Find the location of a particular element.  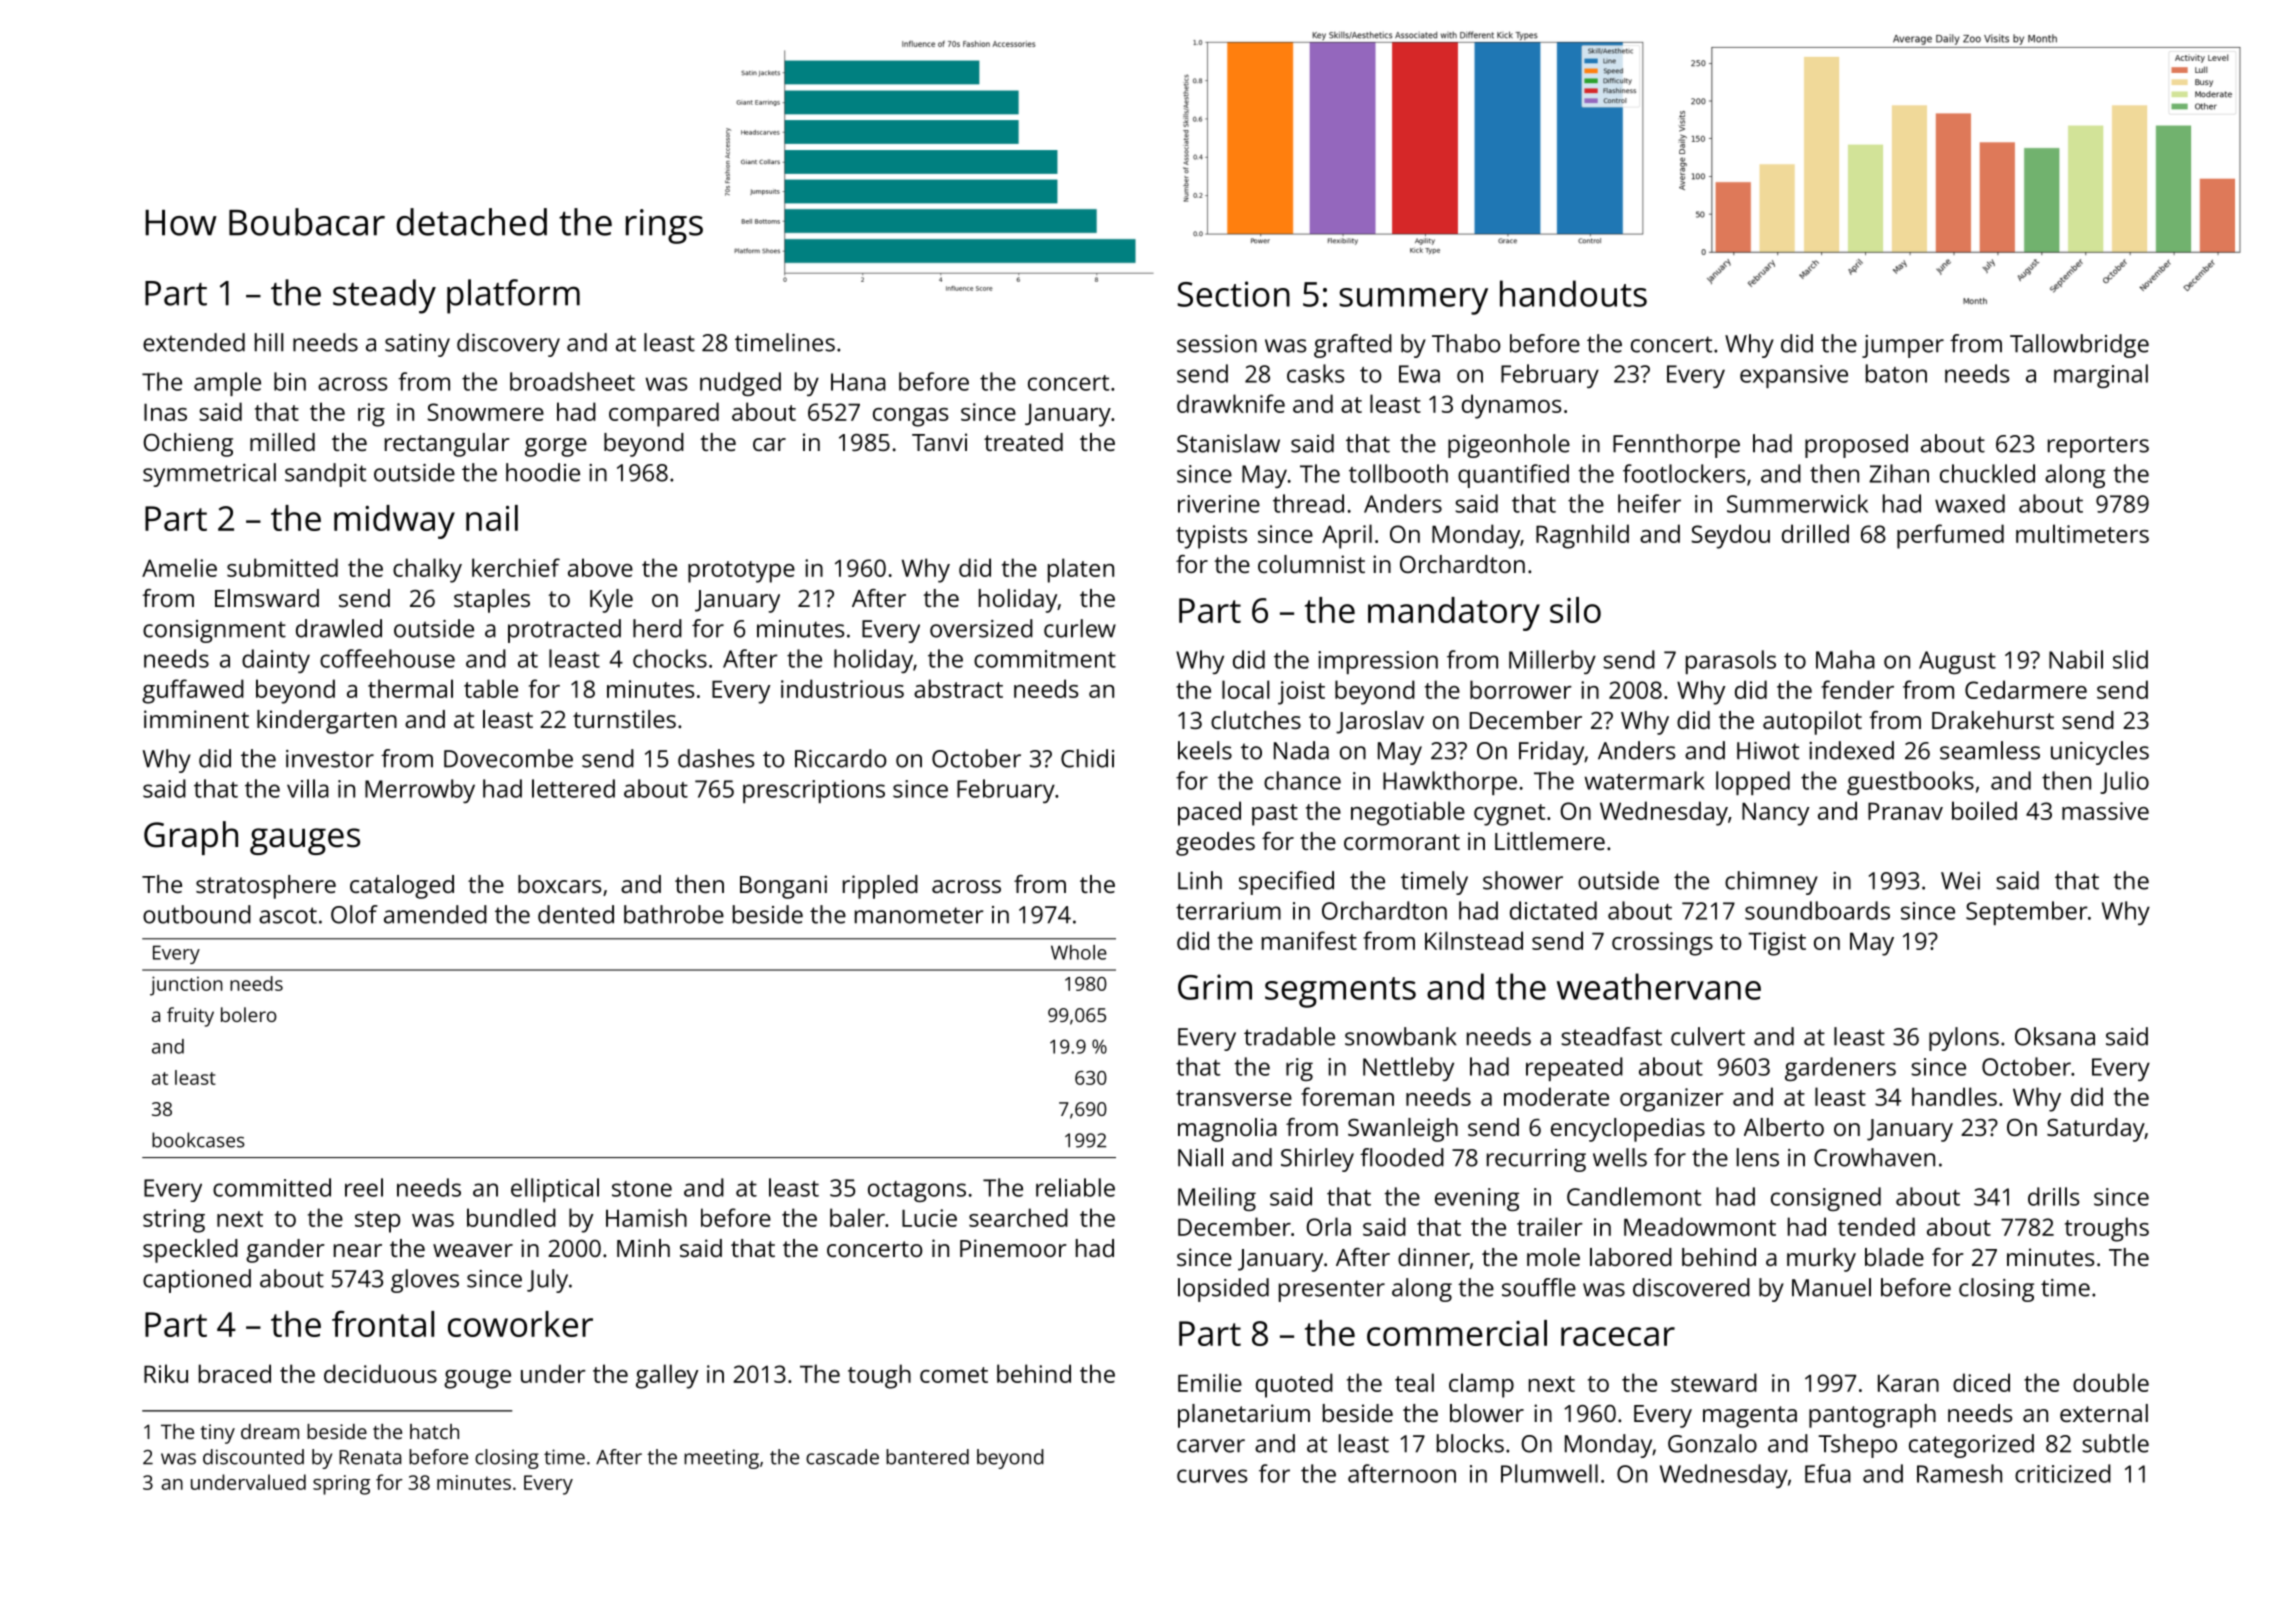

massive is located at coordinates (2105, 811).
